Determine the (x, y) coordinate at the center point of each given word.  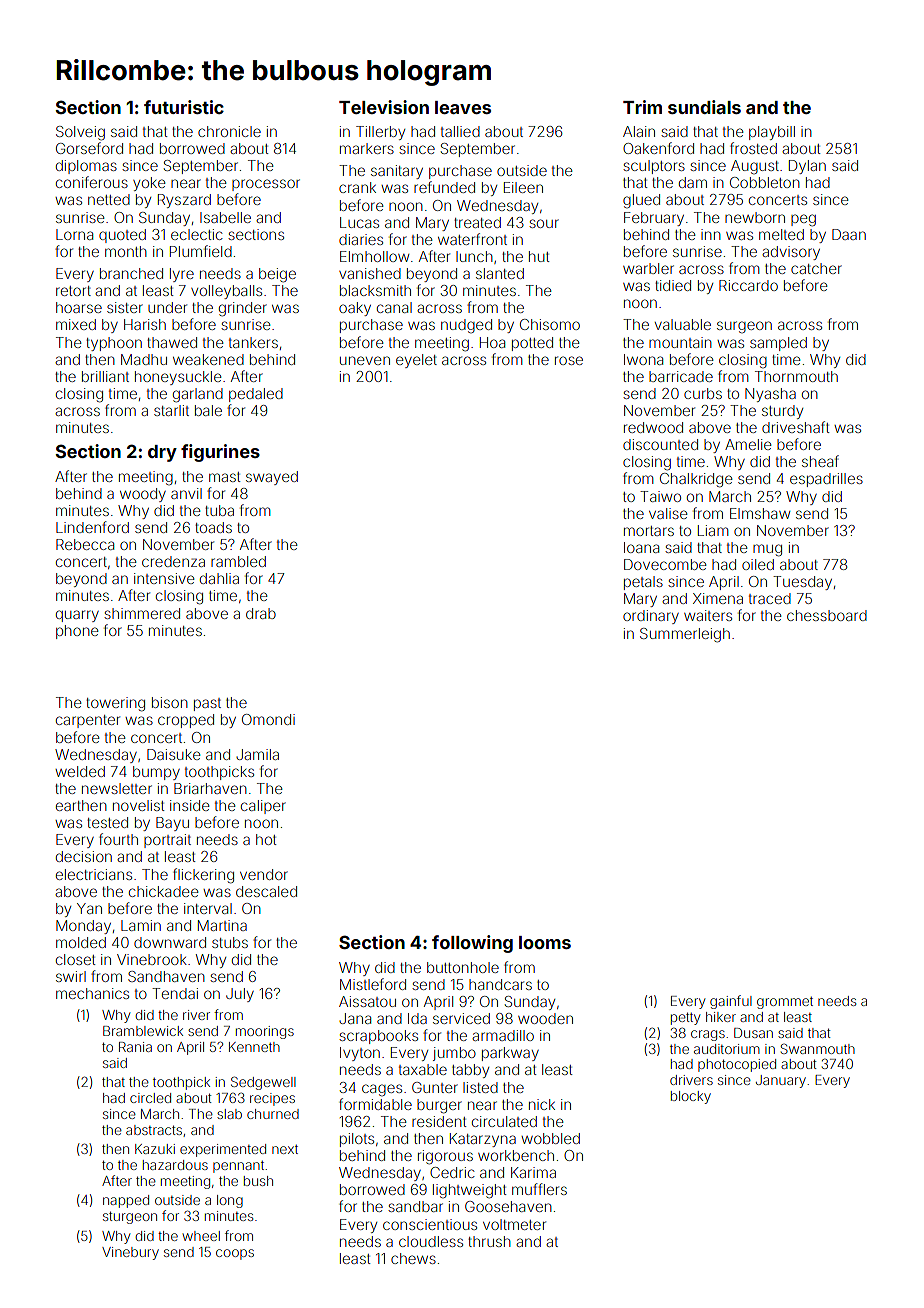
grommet (785, 1003)
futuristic (184, 107)
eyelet (416, 361)
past (207, 704)
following (472, 944)
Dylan (807, 167)
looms (545, 942)
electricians (94, 874)
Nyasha (770, 395)
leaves (463, 107)
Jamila (257, 754)
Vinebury (130, 1253)
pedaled (256, 395)
